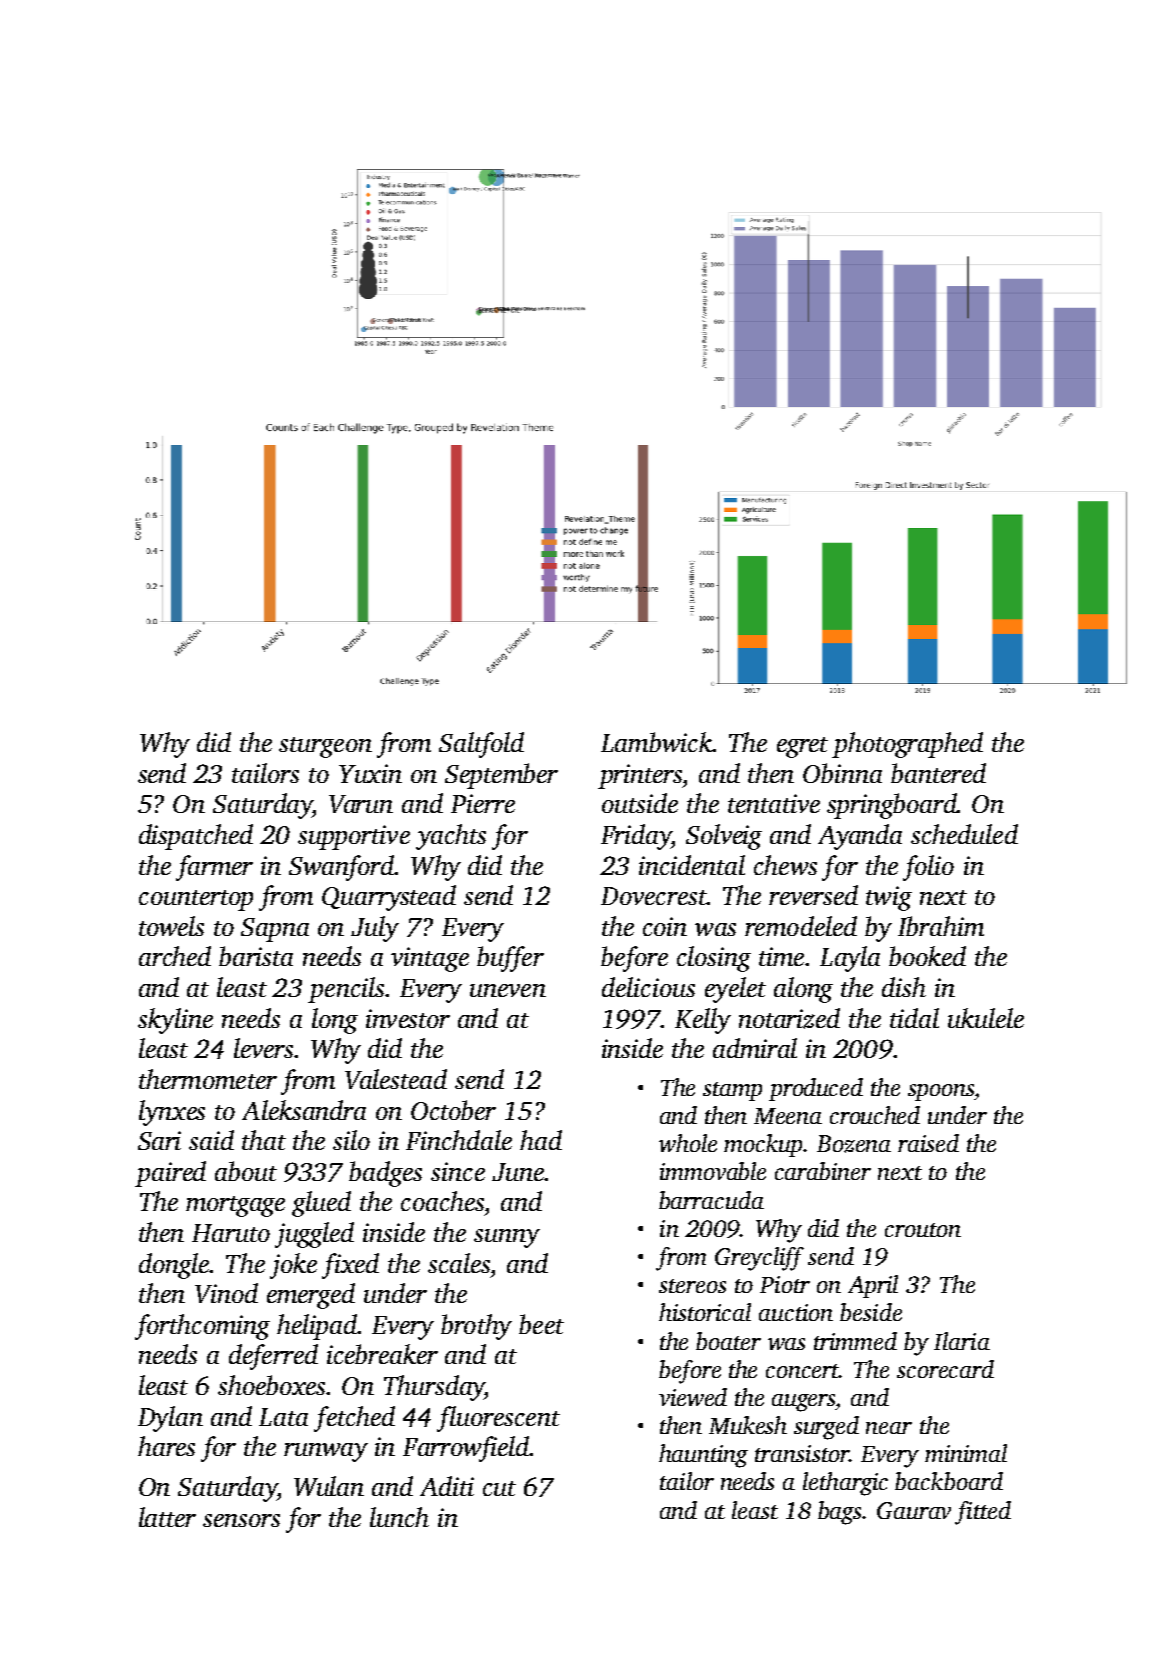 Image resolution: width=1165 pixels, height=1654 pixels. What do you see at coordinates (399, 1517) in the screenshot?
I see `lunch` at bounding box center [399, 1517].
